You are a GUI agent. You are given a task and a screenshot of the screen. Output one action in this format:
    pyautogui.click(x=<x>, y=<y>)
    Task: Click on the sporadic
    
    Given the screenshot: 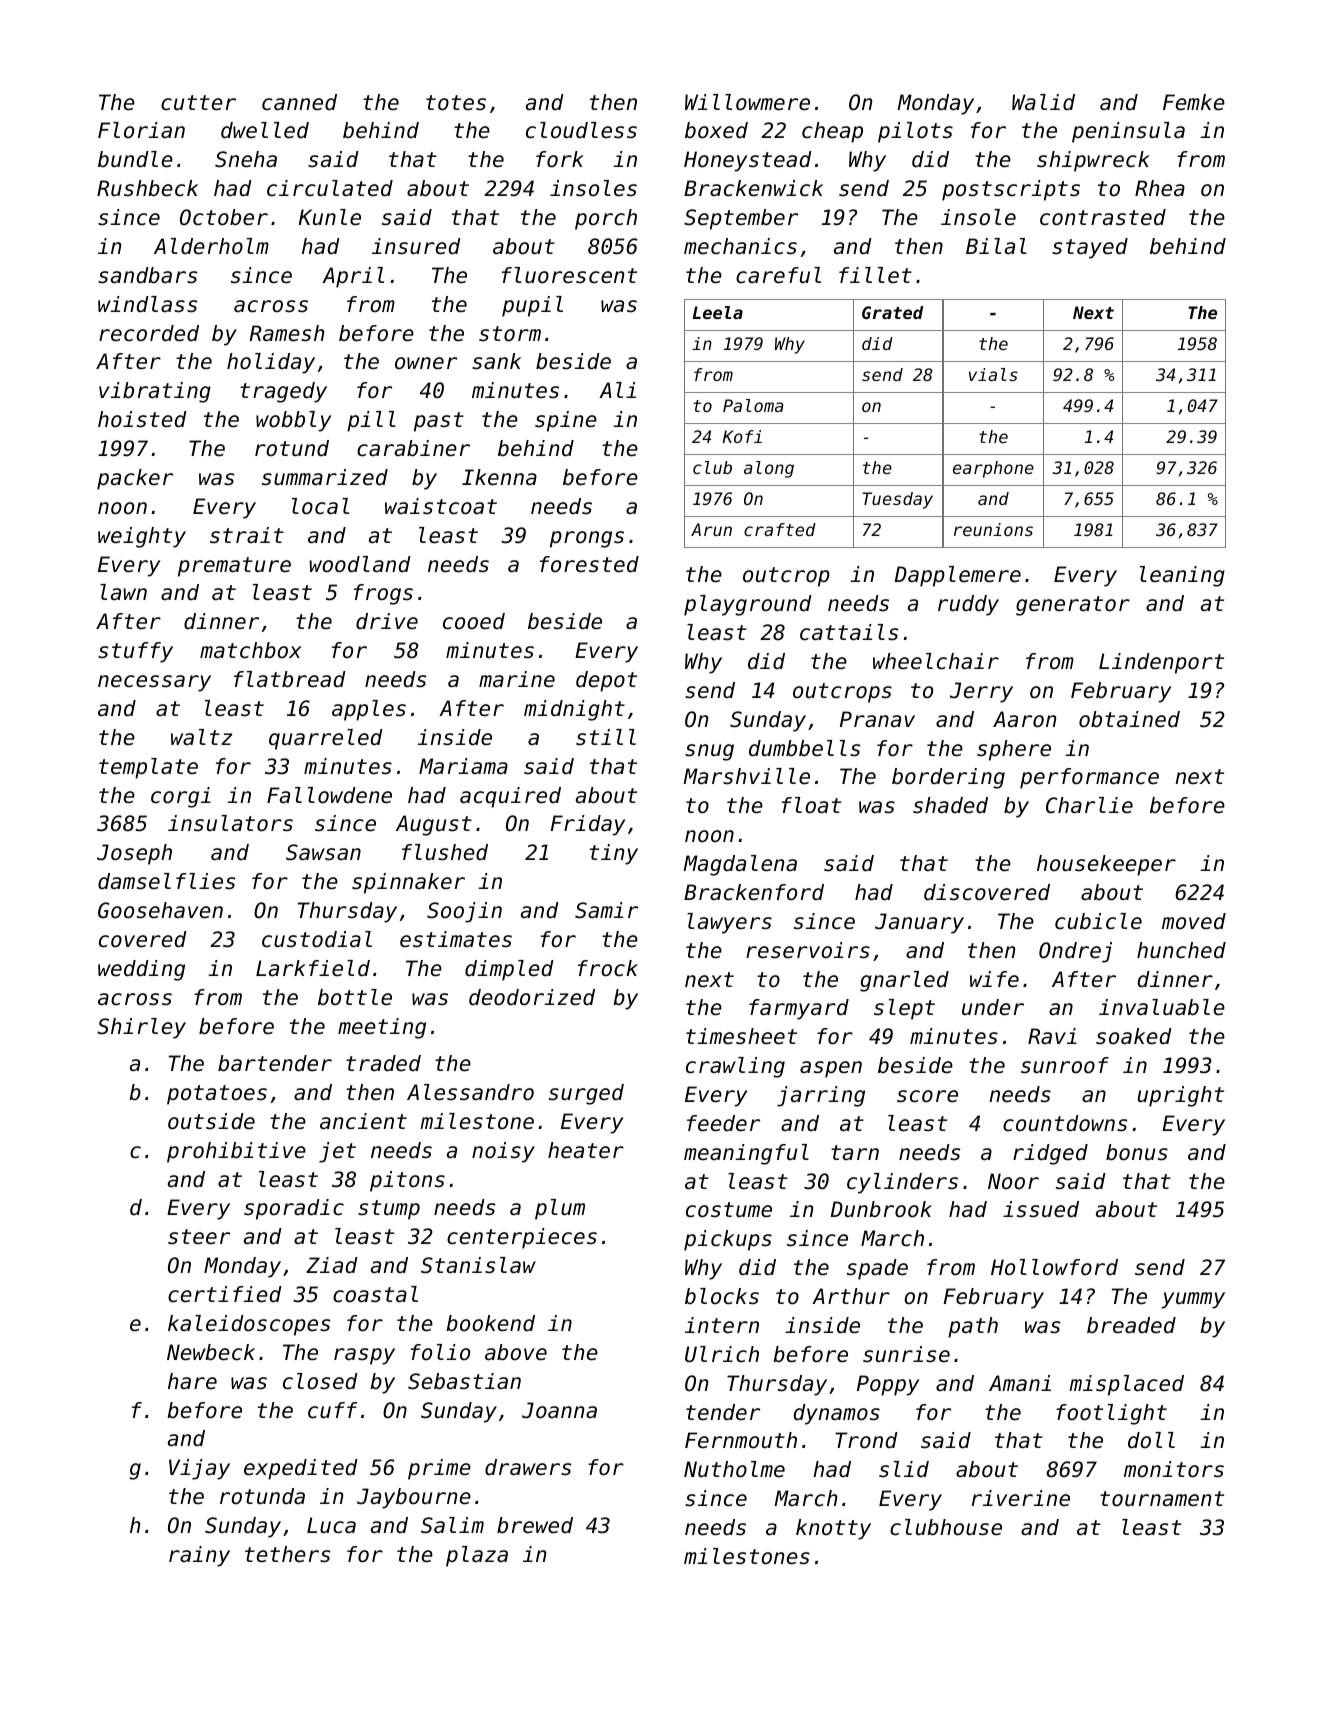 What is the action you would take?
    pyautogui.click(x=294, y=1209)
